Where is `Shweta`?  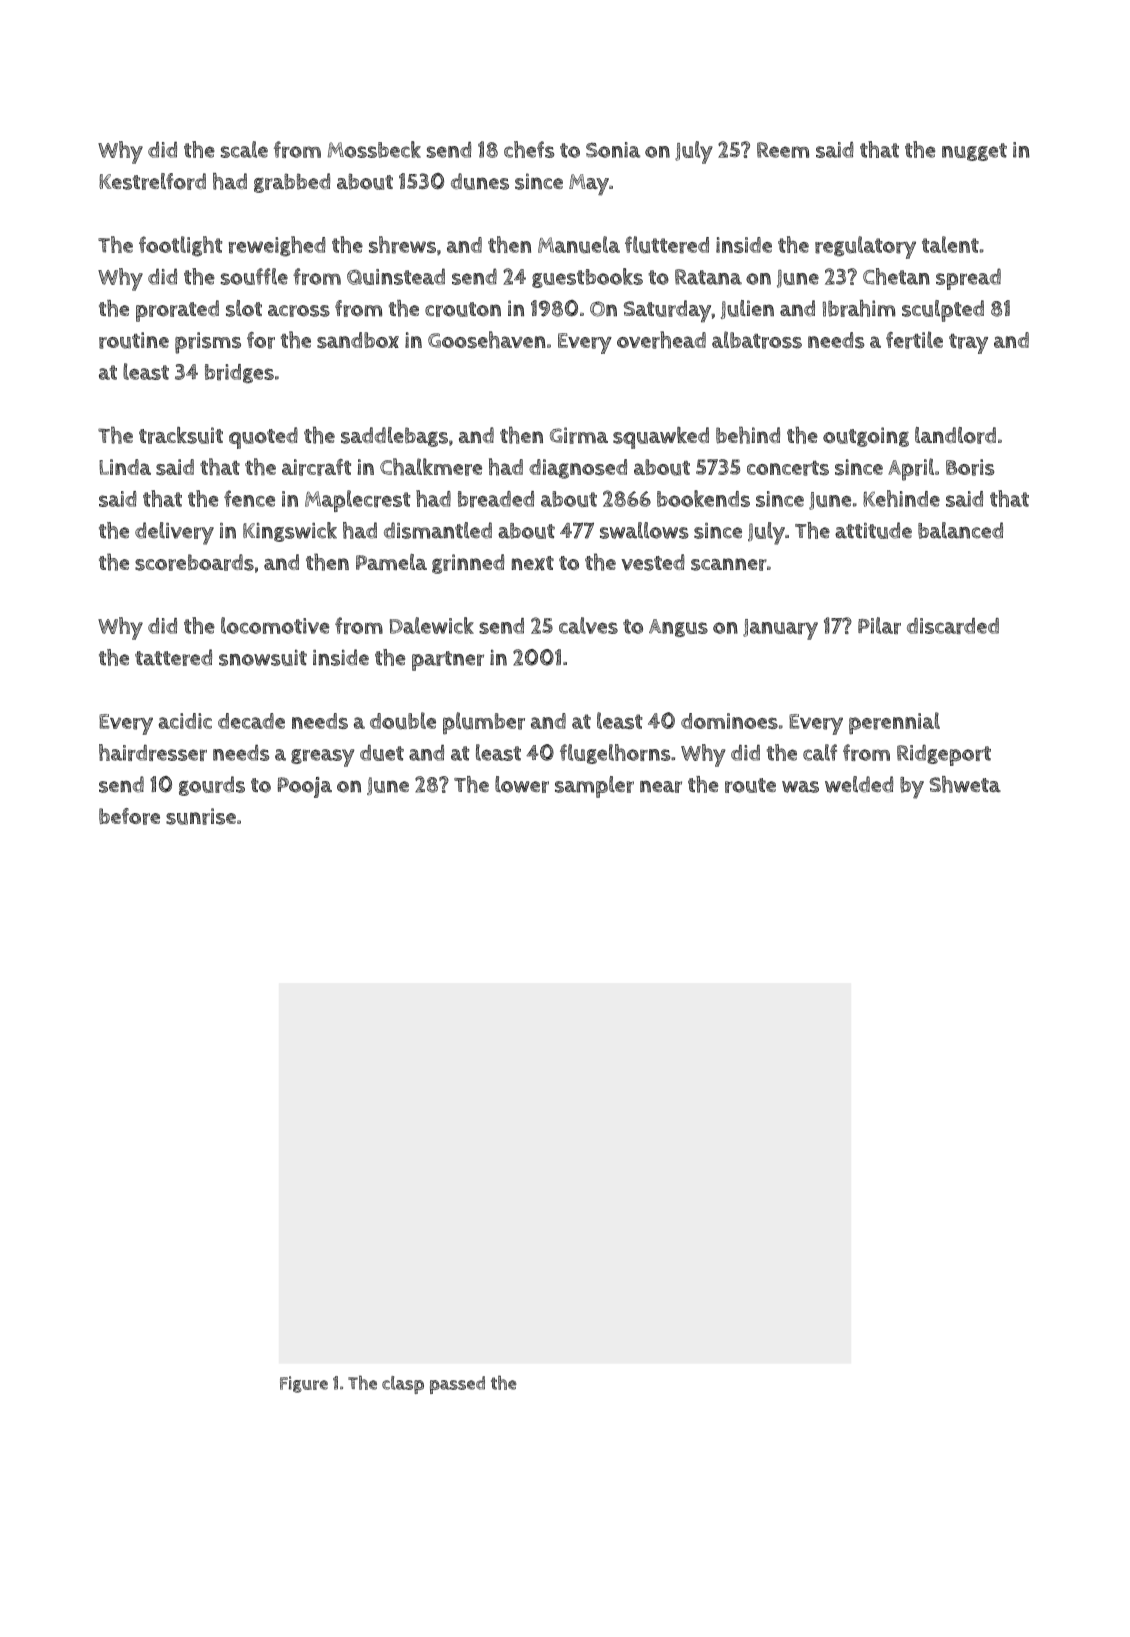
Shweta is located at coordinates (965, 784).
